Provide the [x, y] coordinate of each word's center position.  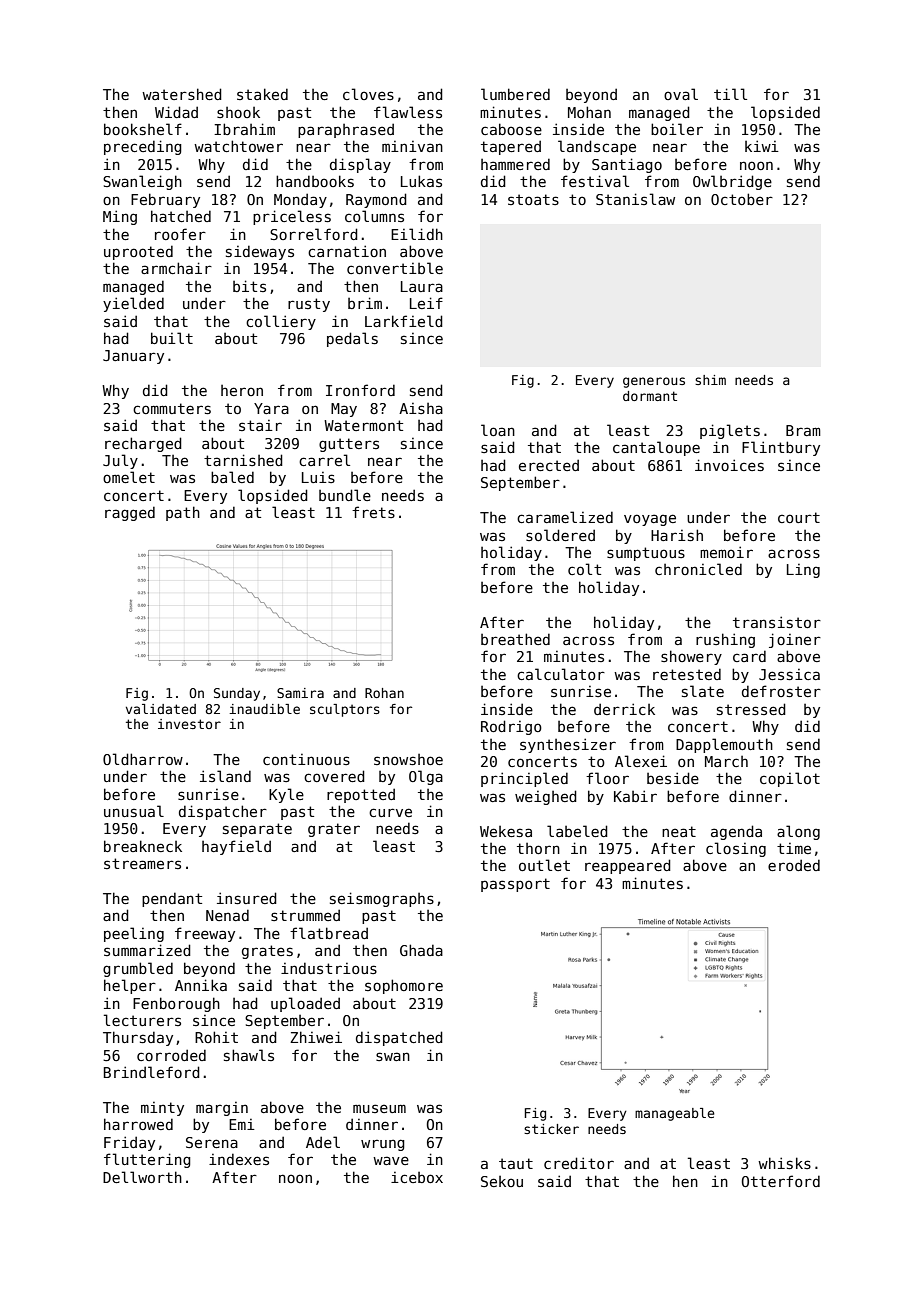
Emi [242, 1124]
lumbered [515, 94]
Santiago [627, 165]
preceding [143, 147]
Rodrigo [511, 727]
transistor [777, 622]
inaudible [264, 709]
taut [516, 1163]
